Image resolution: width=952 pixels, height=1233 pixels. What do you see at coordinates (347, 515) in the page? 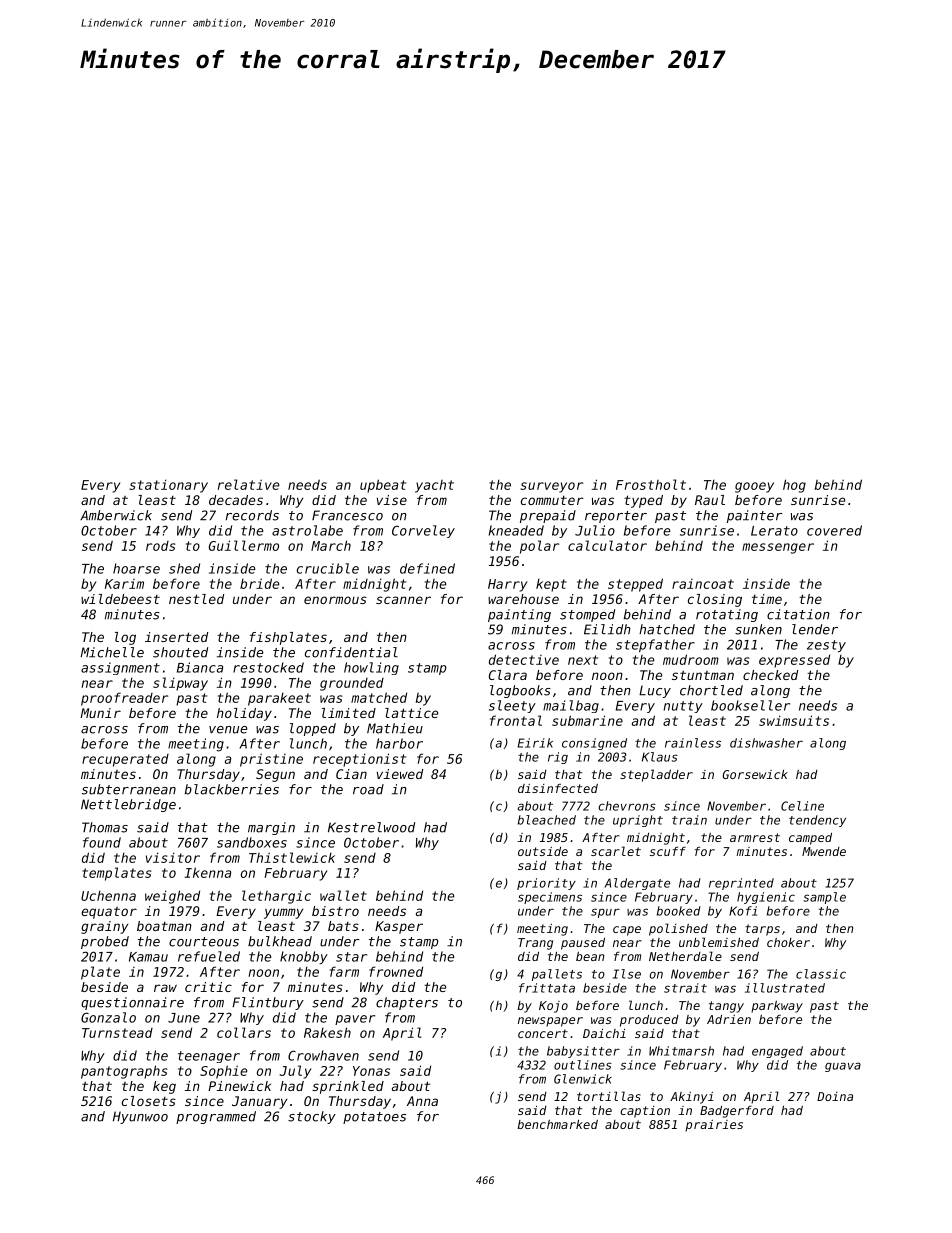
I see `Francesco` at bounding box center [347, 515].
